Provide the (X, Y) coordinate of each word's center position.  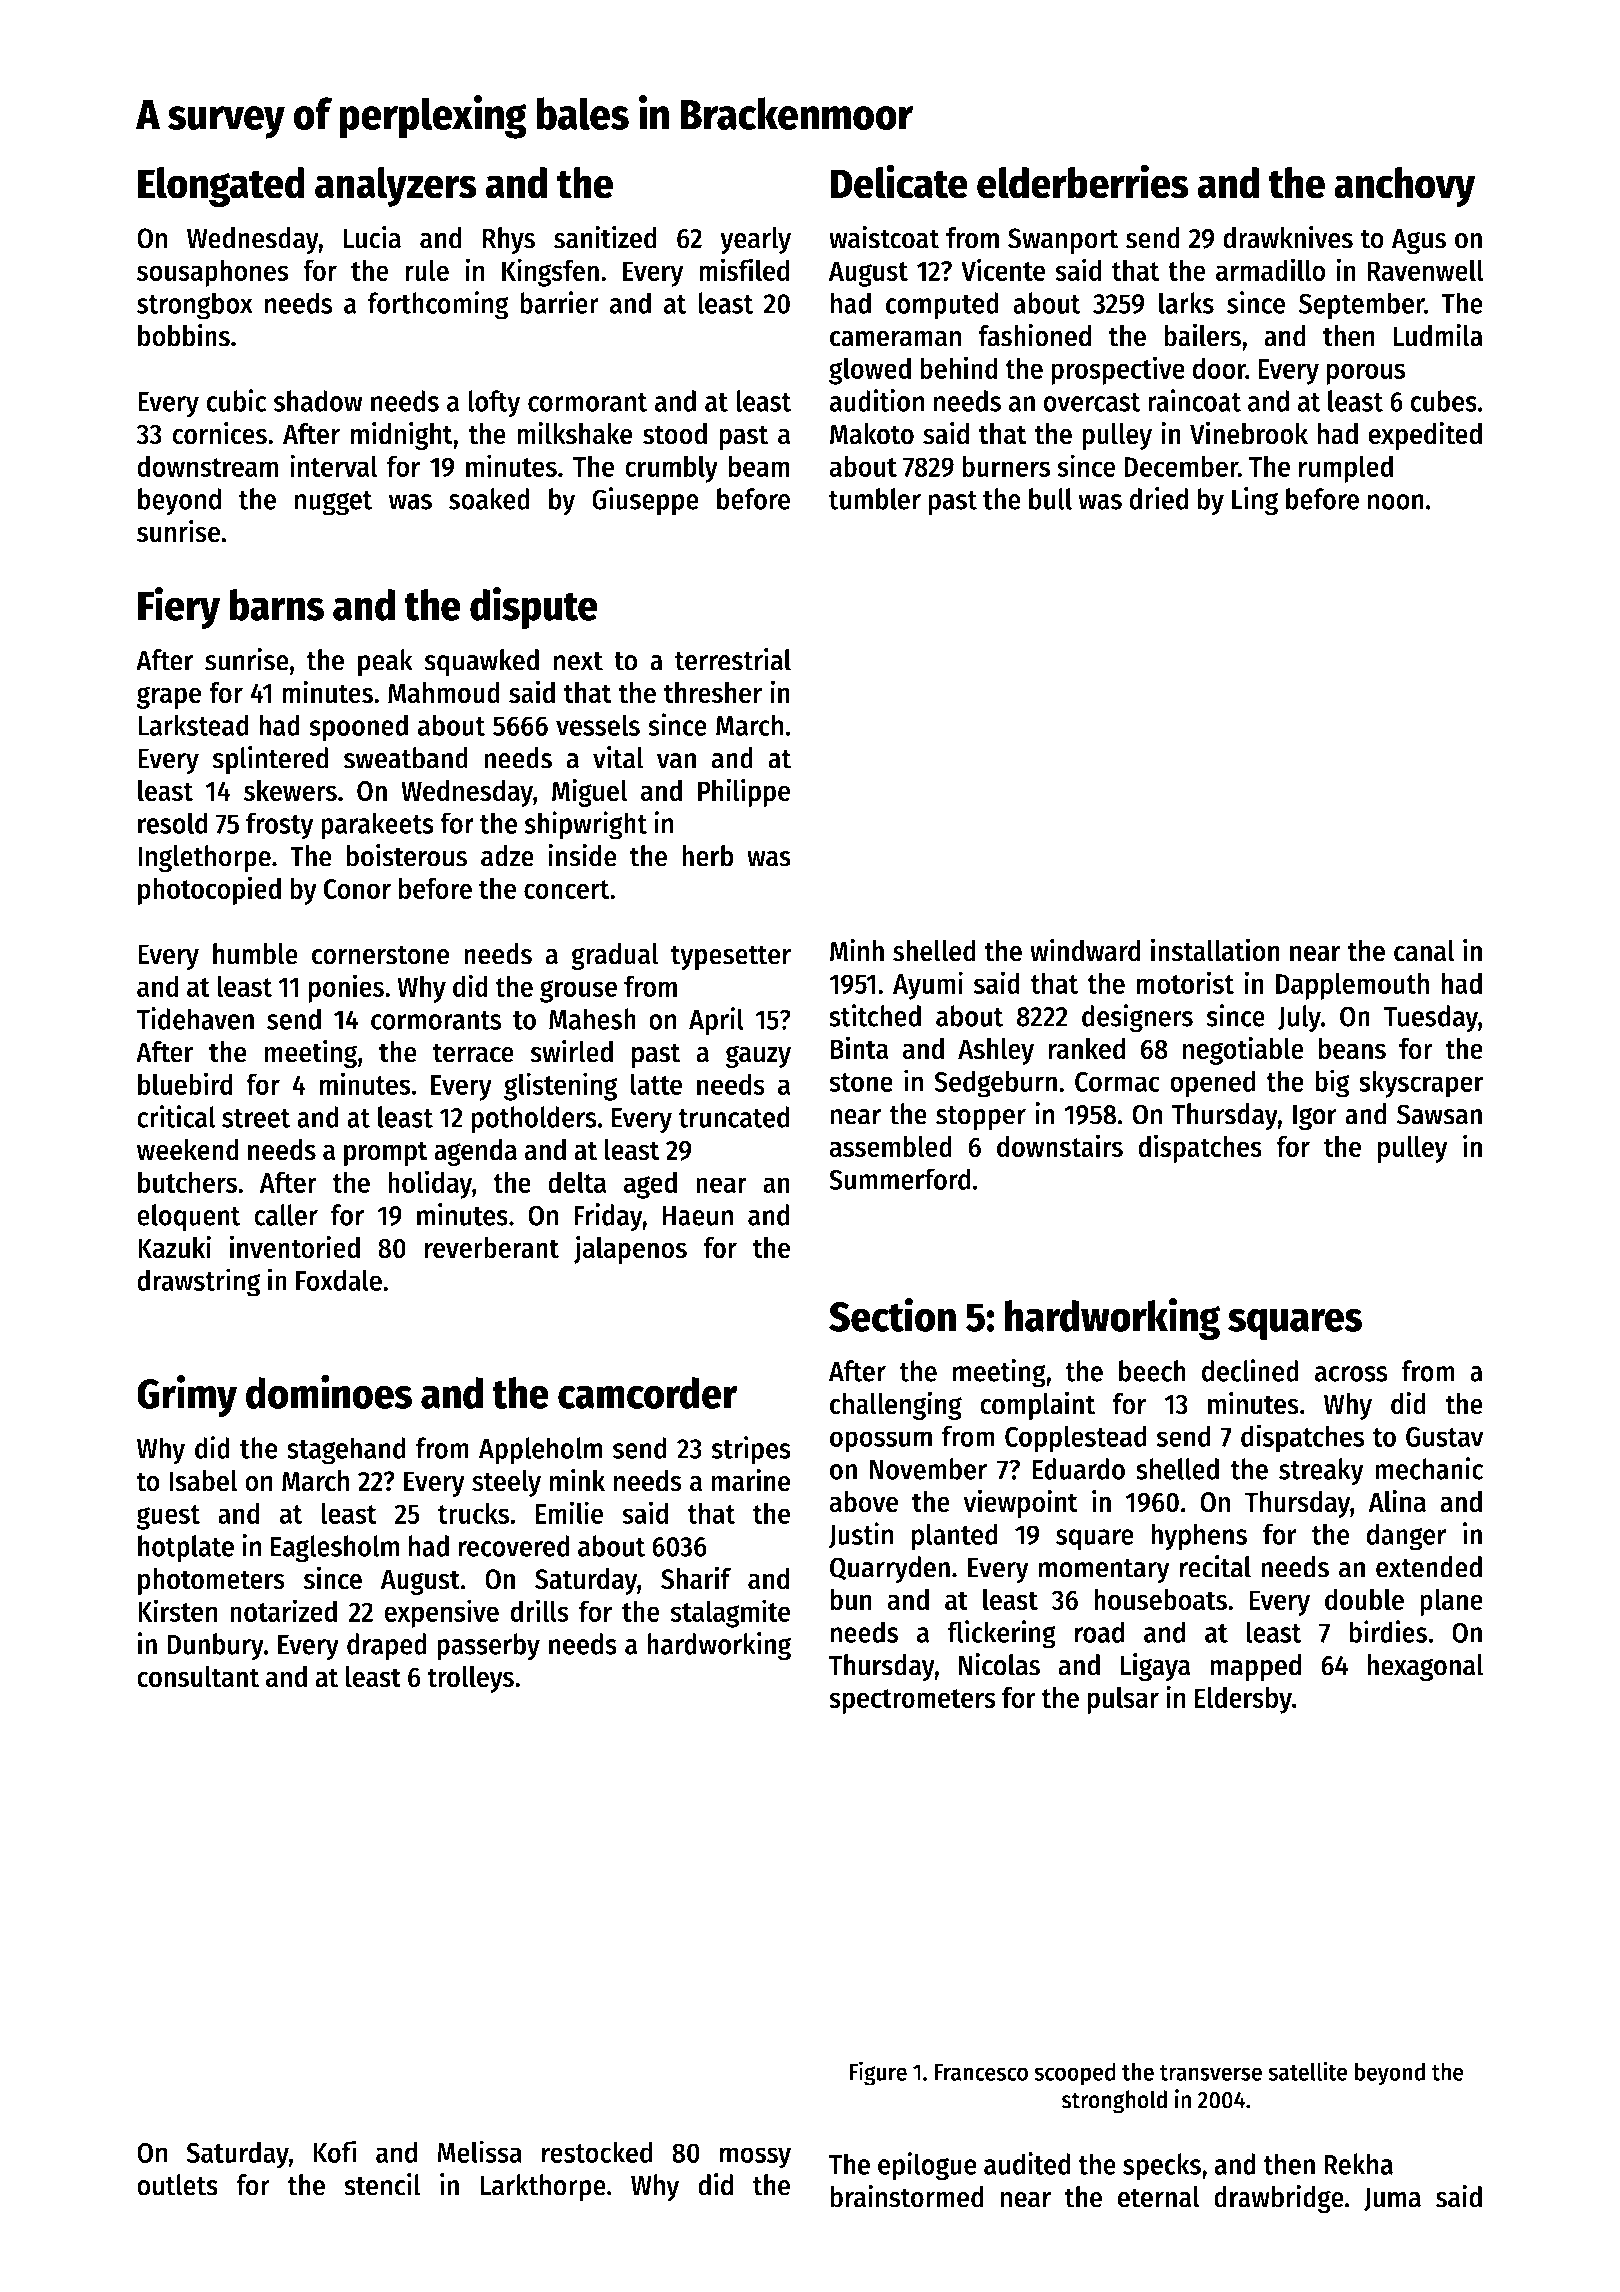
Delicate (899, 181)
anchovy (1404, 187)
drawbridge (1279, 2199)
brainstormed (907, 2196)
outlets (177, 2185)
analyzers (396, 187)
